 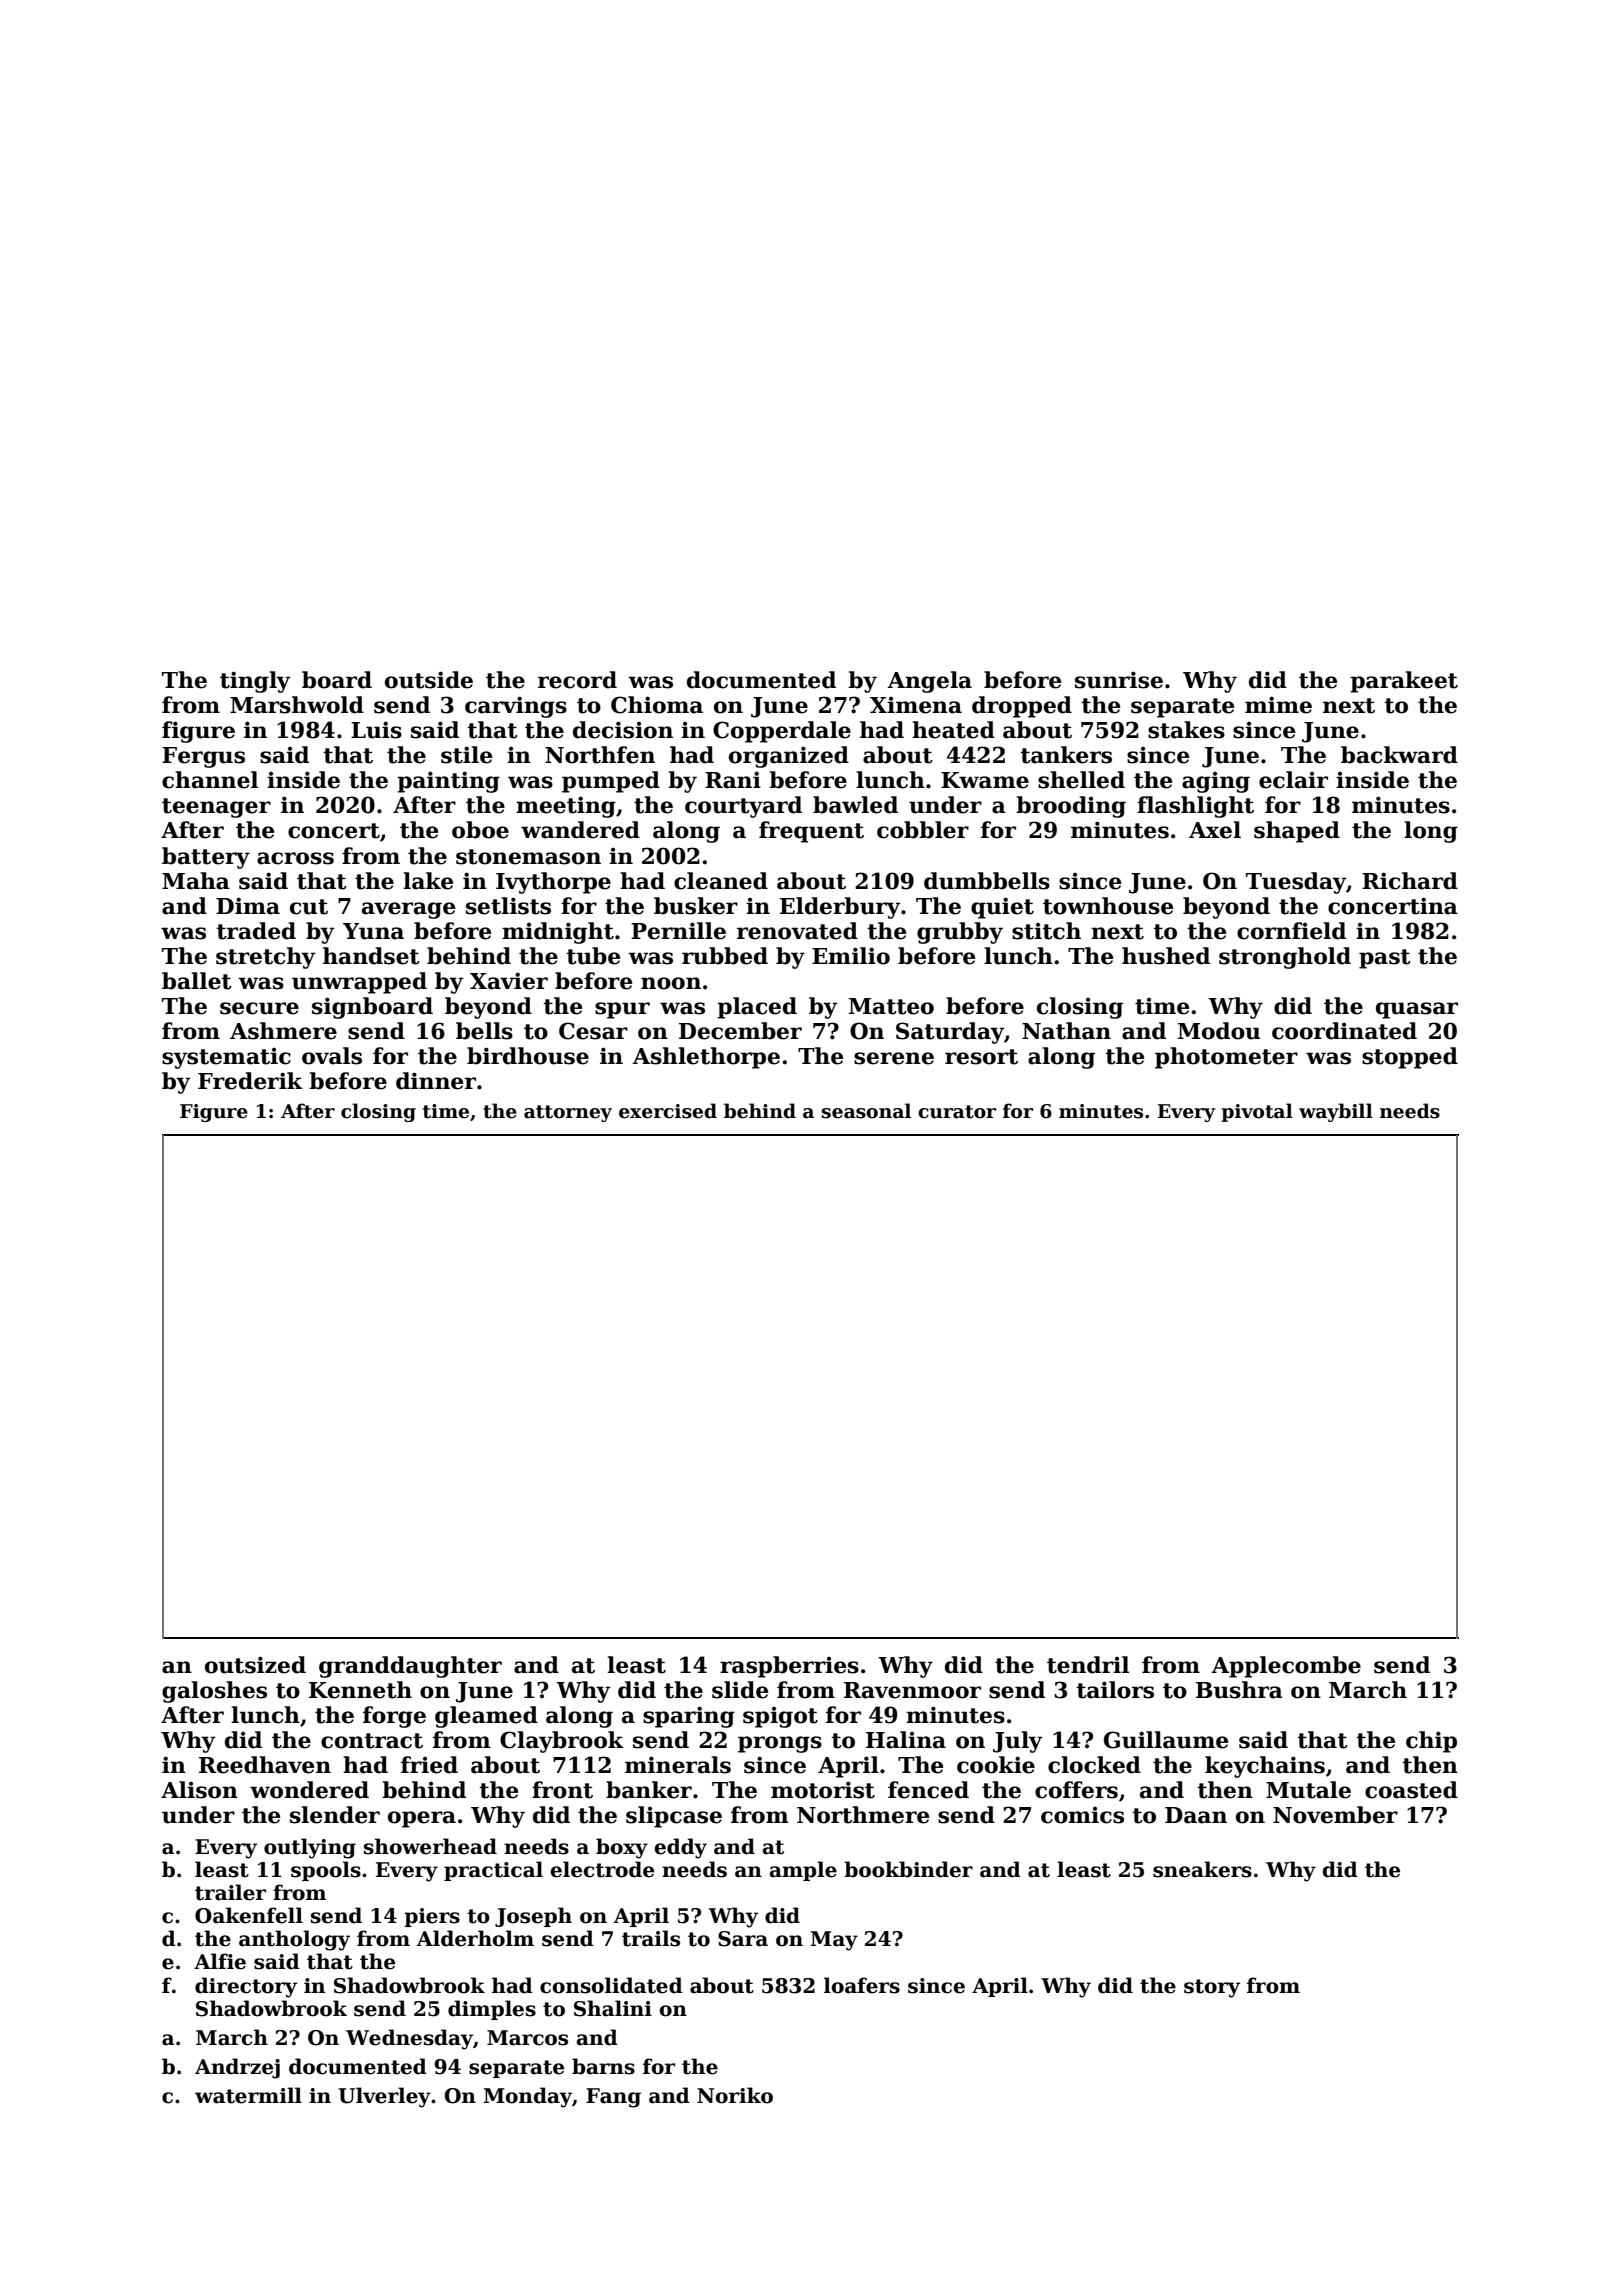 What do you see at coordinates (250, 1081) in the screenshot?
I see `Frederik` at bounding box center [250, 1081].
